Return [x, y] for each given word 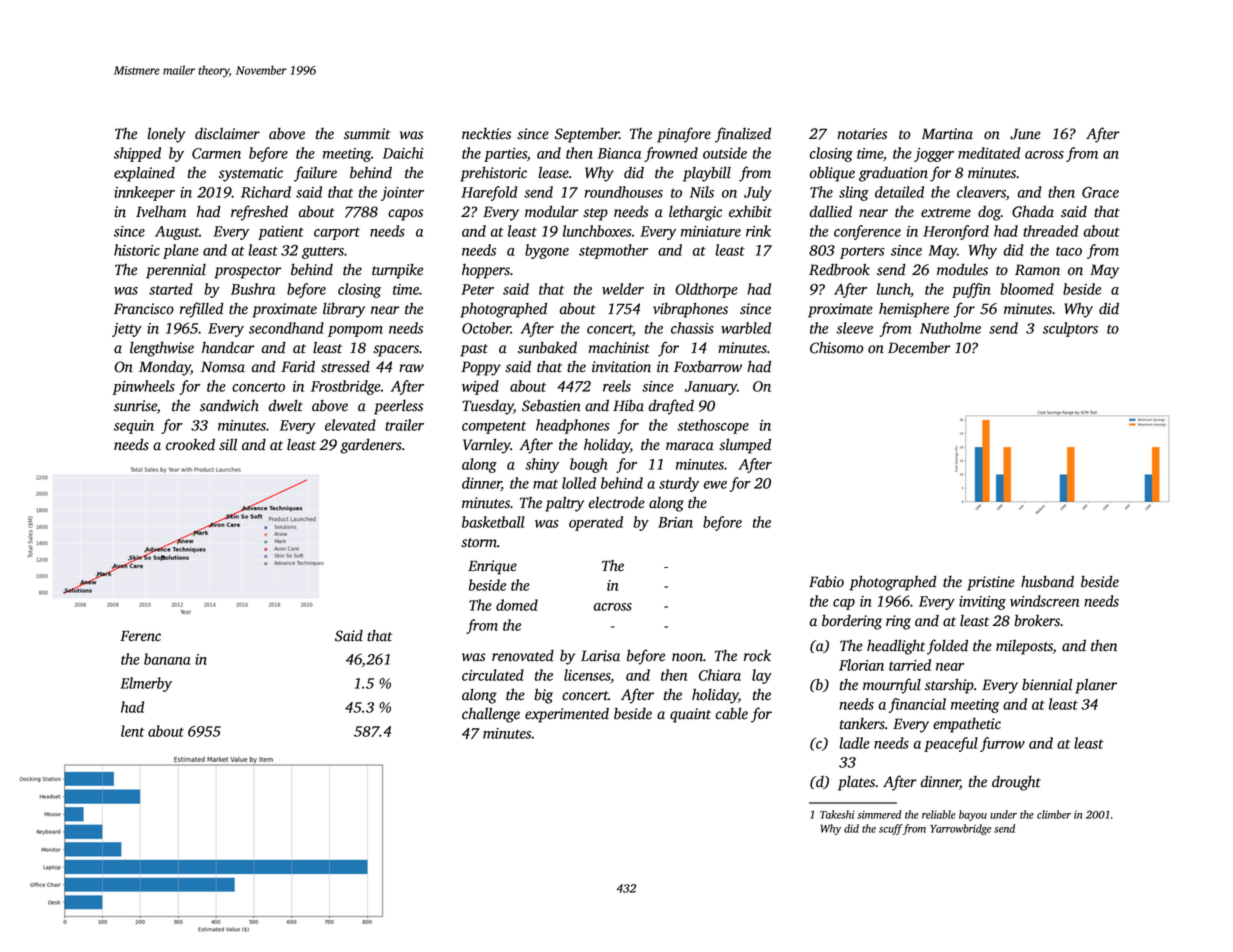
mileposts [1024, 647]
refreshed [259, 213]
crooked [190, 444]
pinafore [684, 135]
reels [617, 386]
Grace [1100, 192]
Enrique [492, 567]
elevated [350, 425]
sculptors [1070, 329]
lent [132, 731]
